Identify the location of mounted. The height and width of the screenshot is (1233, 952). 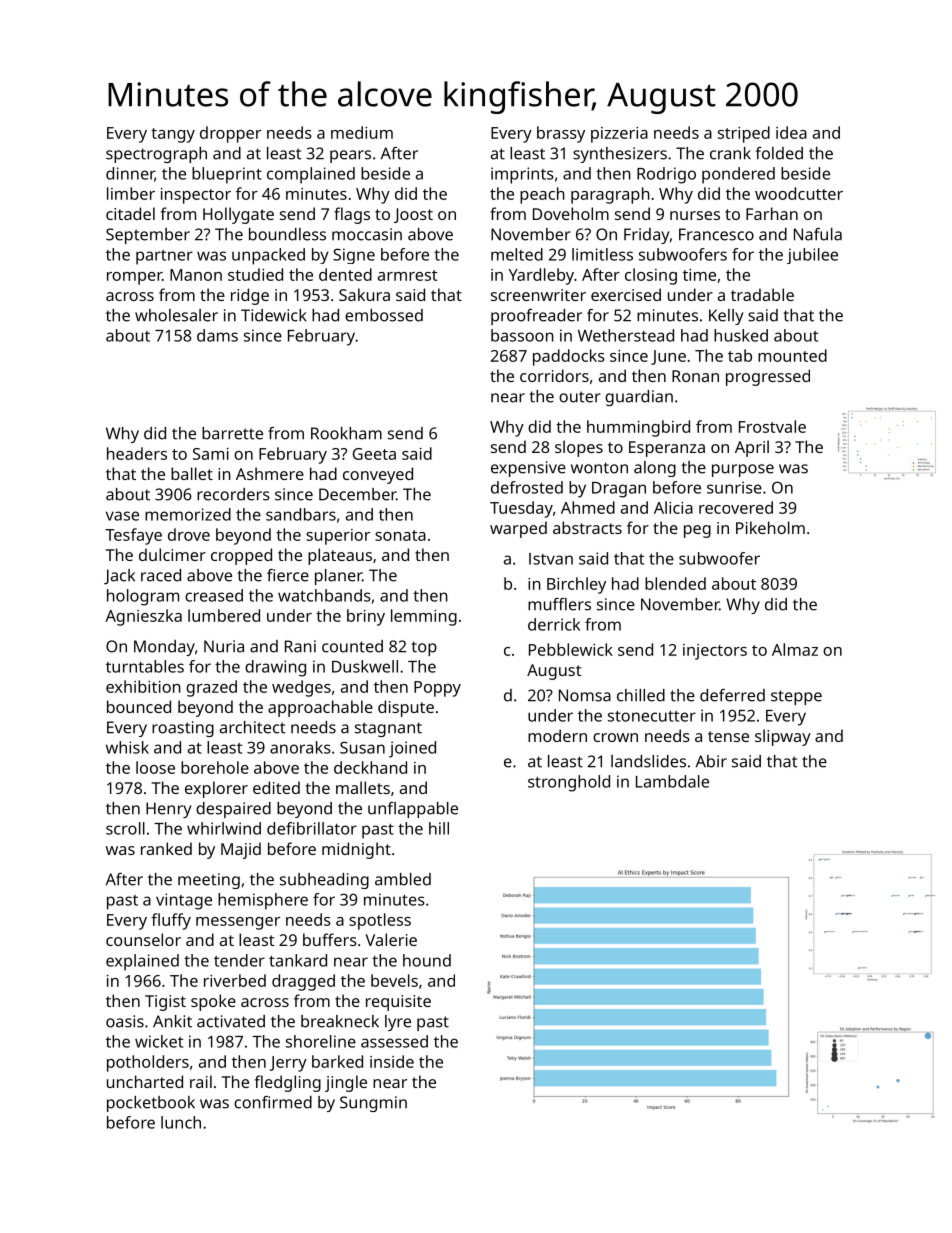
(792, 355).
